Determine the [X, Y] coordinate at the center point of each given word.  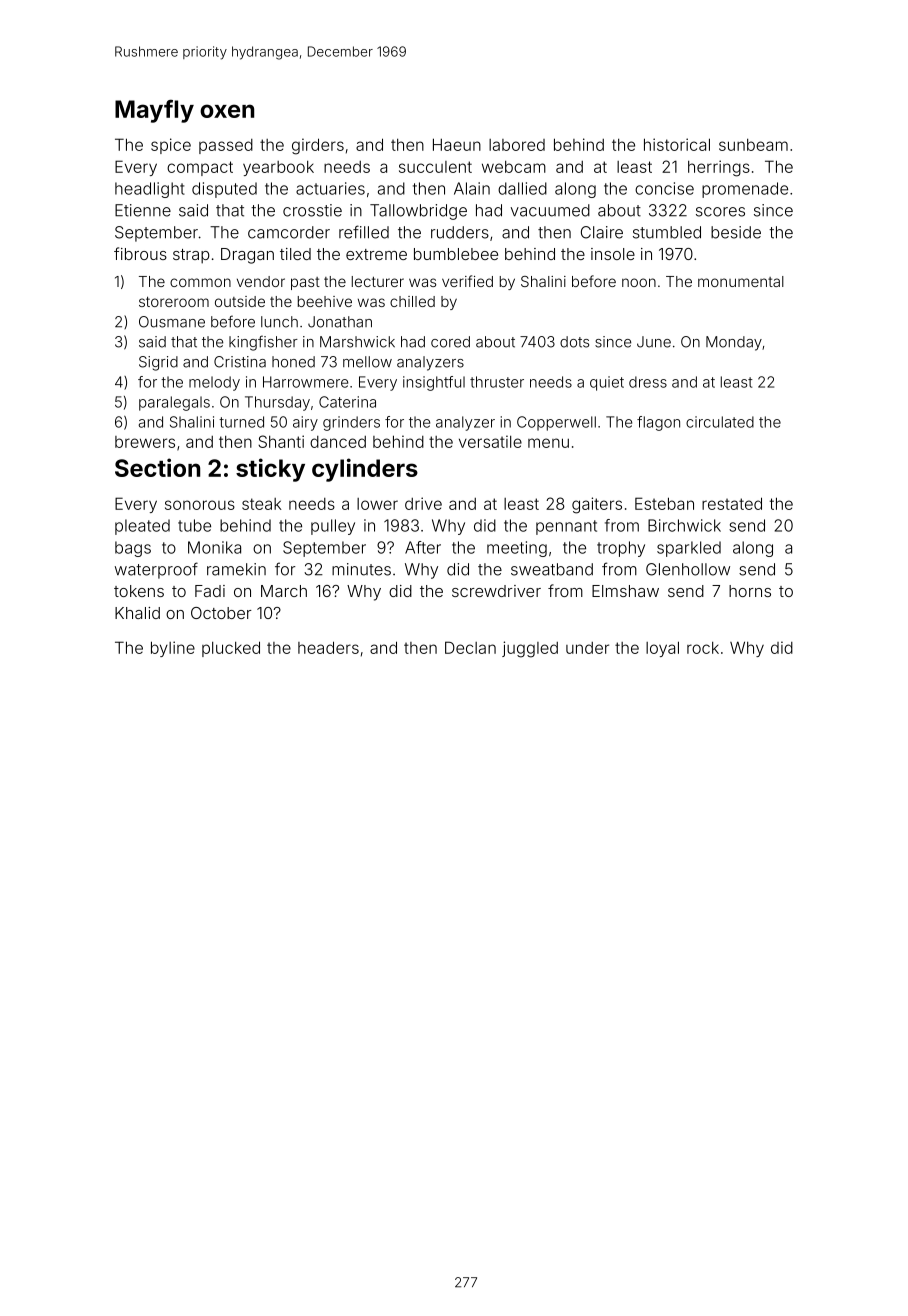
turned [241, 422]
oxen [227, 111]
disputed [224, 190]
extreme [376, 254]
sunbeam [753, 145]
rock [703, 648]
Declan [470, 647]
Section [157, 467]
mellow [367, 362]
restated [732, 503]
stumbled [667, 232]
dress [648, 382]
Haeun [457, 144]
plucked [231, 649]
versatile [490, 441]
